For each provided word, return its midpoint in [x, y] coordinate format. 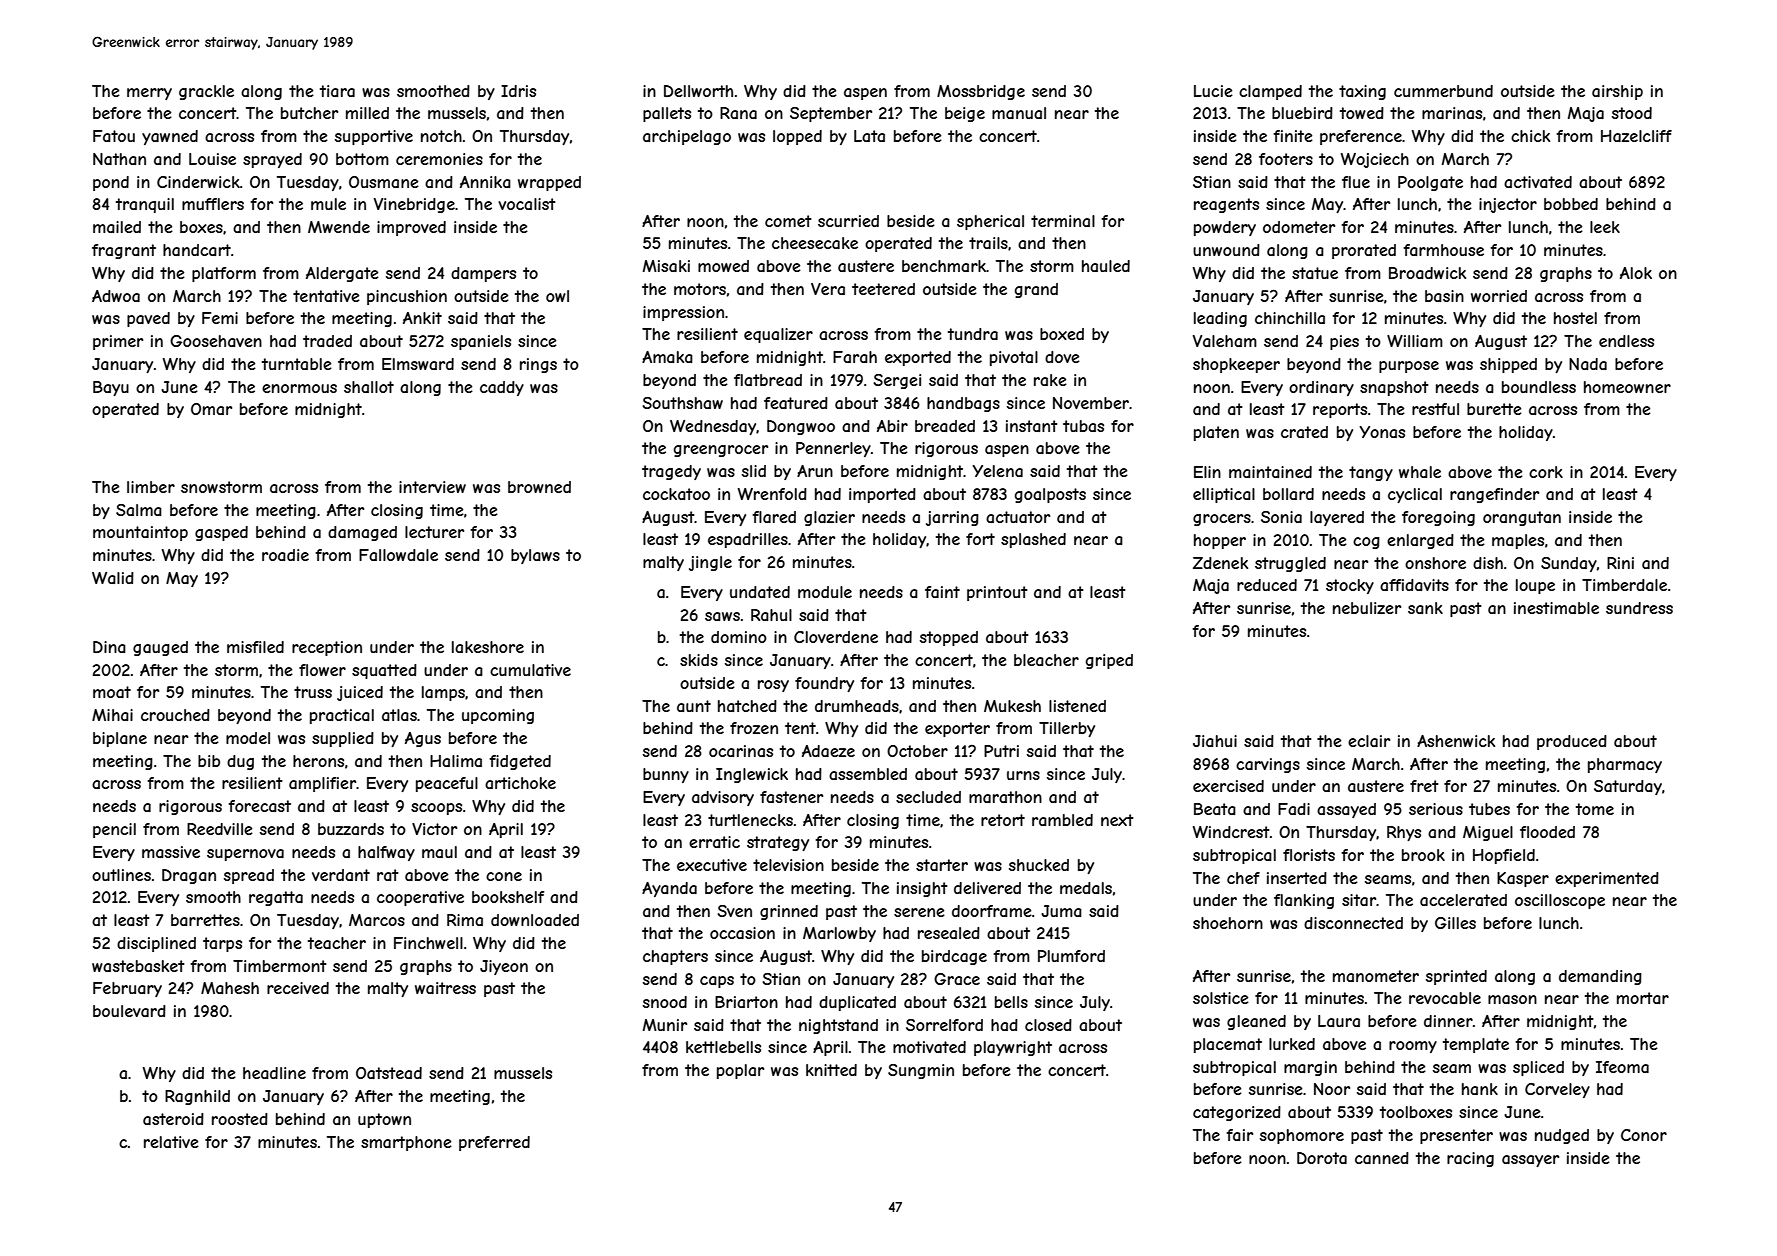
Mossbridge [981, 92]
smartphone [406, 1143]
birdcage [954, 957]
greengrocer [721, 451]
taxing [1362, 92]
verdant [341, 875]
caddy [502, 388]
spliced [1538, 1068]
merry [149, 94]
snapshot [1394, 388]
